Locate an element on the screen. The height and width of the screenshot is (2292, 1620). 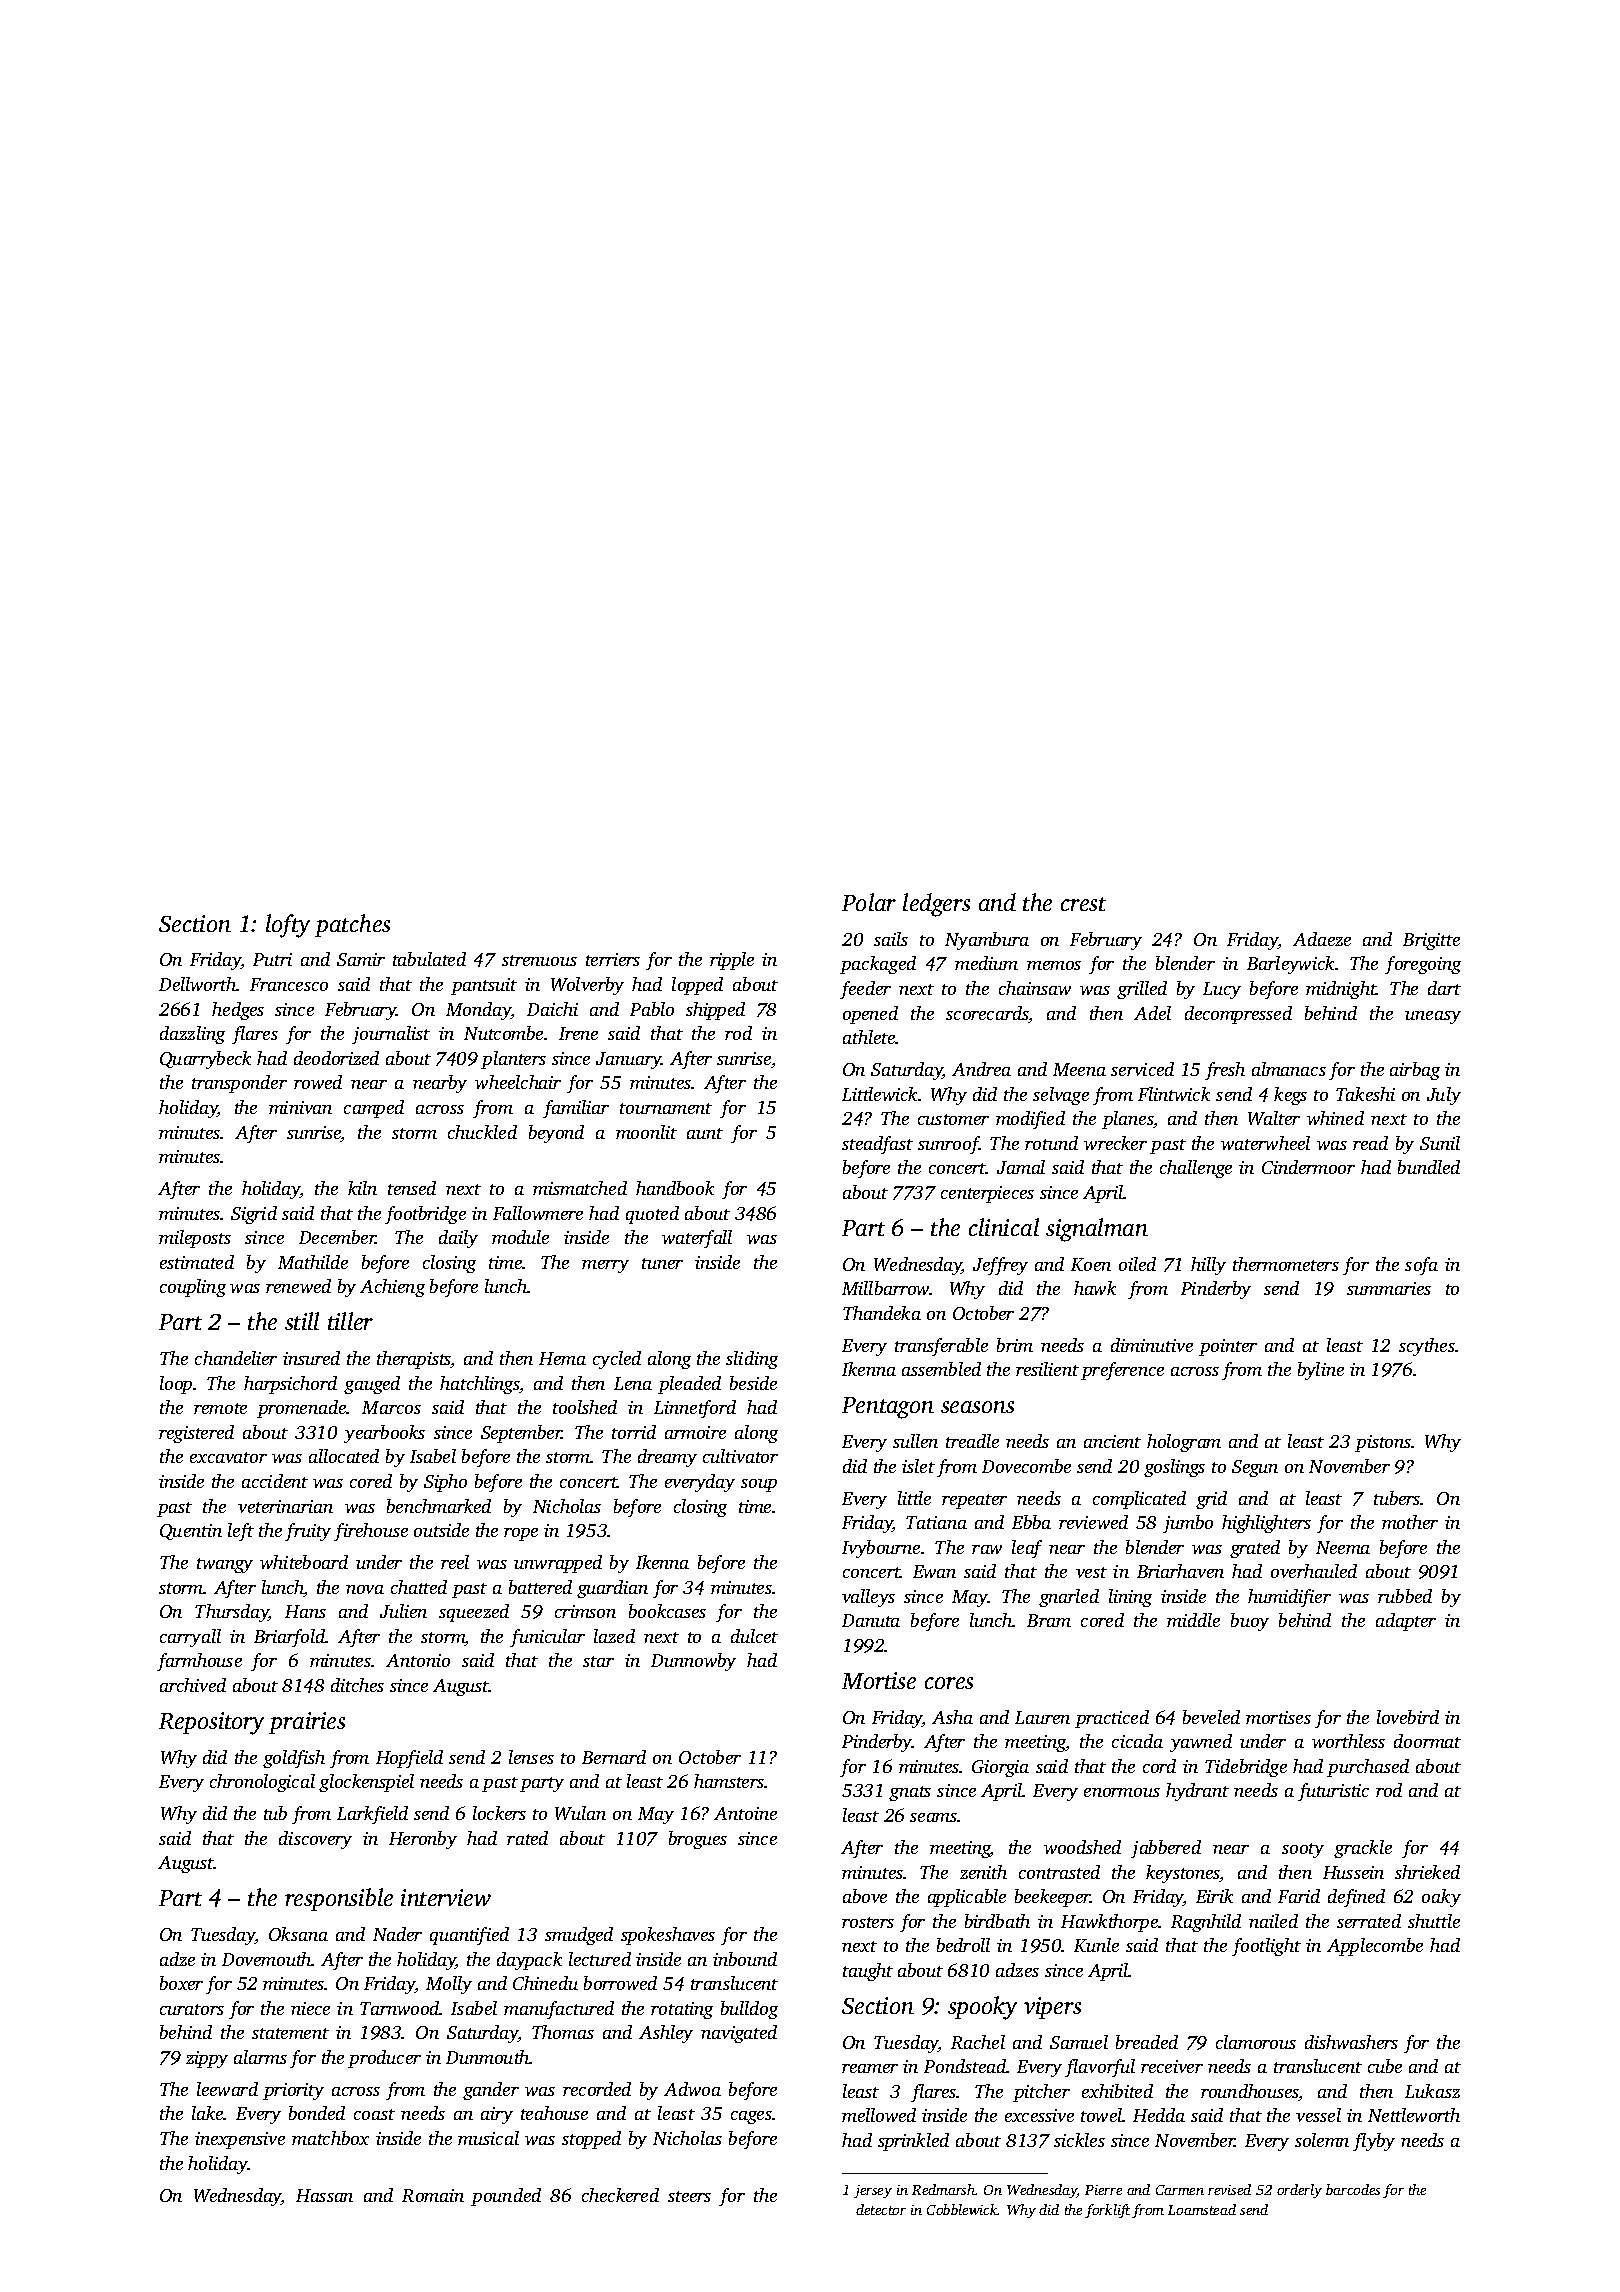
coast is located at coordinates (374, 2114).
